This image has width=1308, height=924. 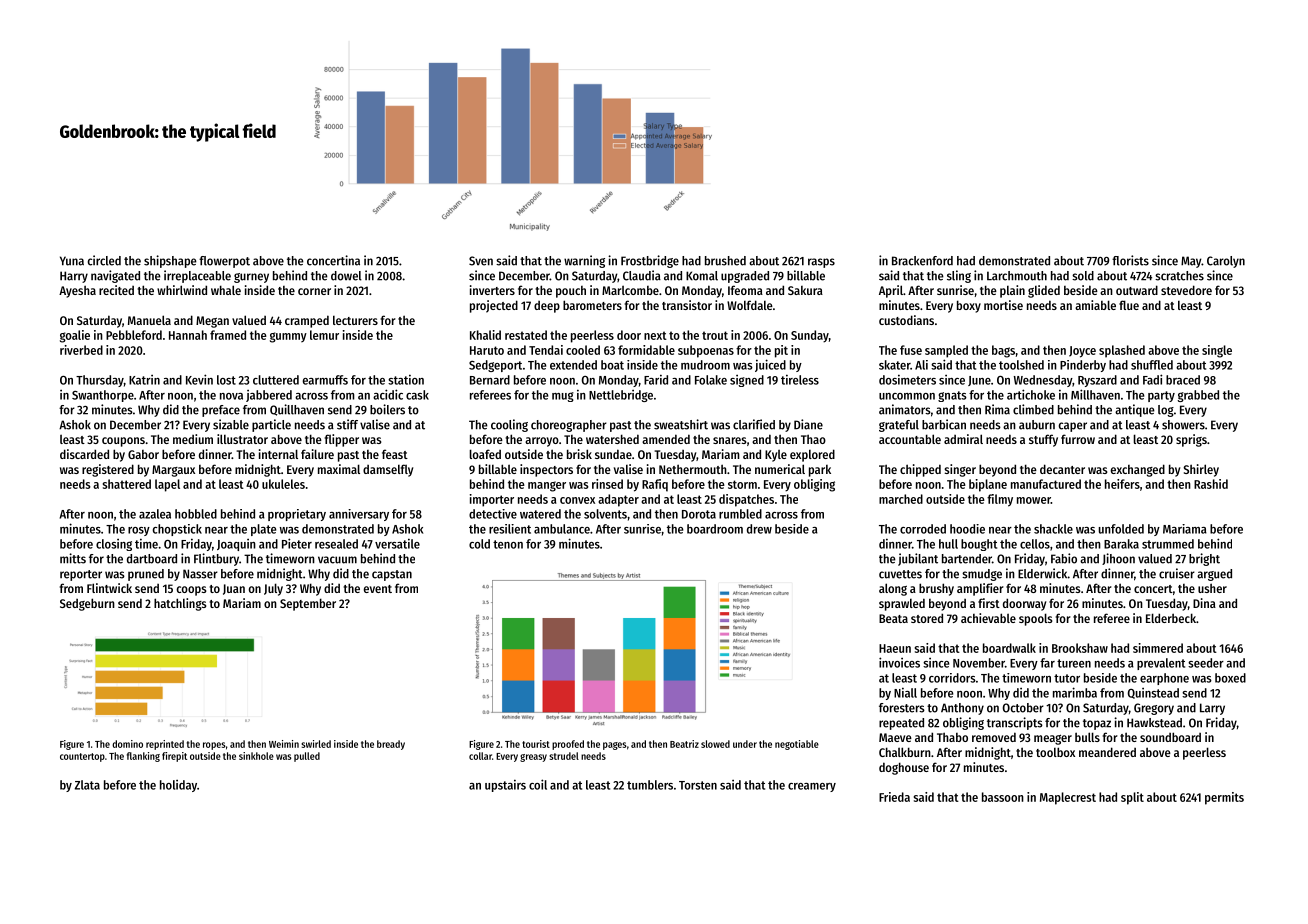 I want to click on drew, so click(x=759, y=529).
